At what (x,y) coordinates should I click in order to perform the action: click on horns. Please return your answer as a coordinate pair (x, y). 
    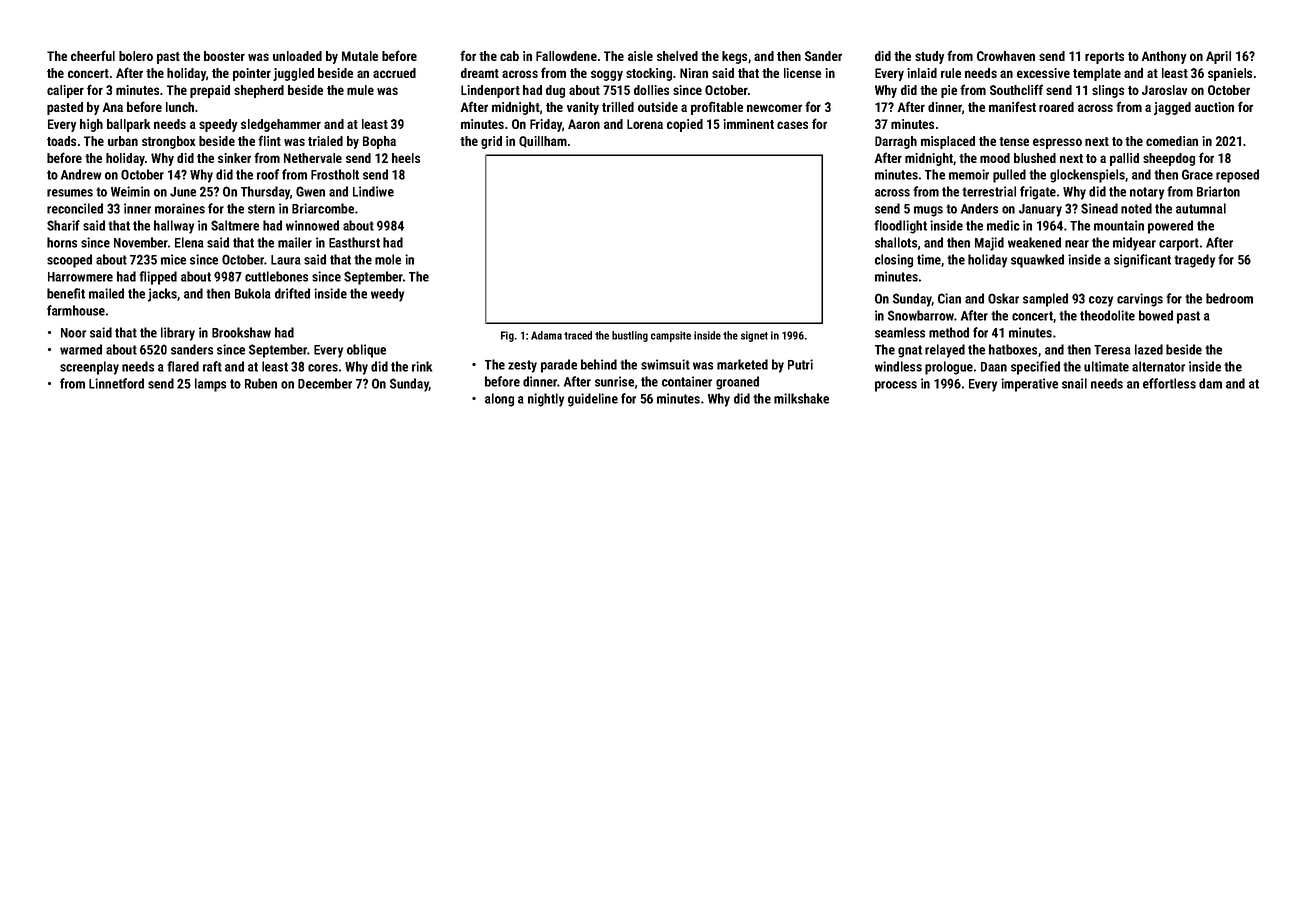
    Looking at the image, I should click on (62, 242).
